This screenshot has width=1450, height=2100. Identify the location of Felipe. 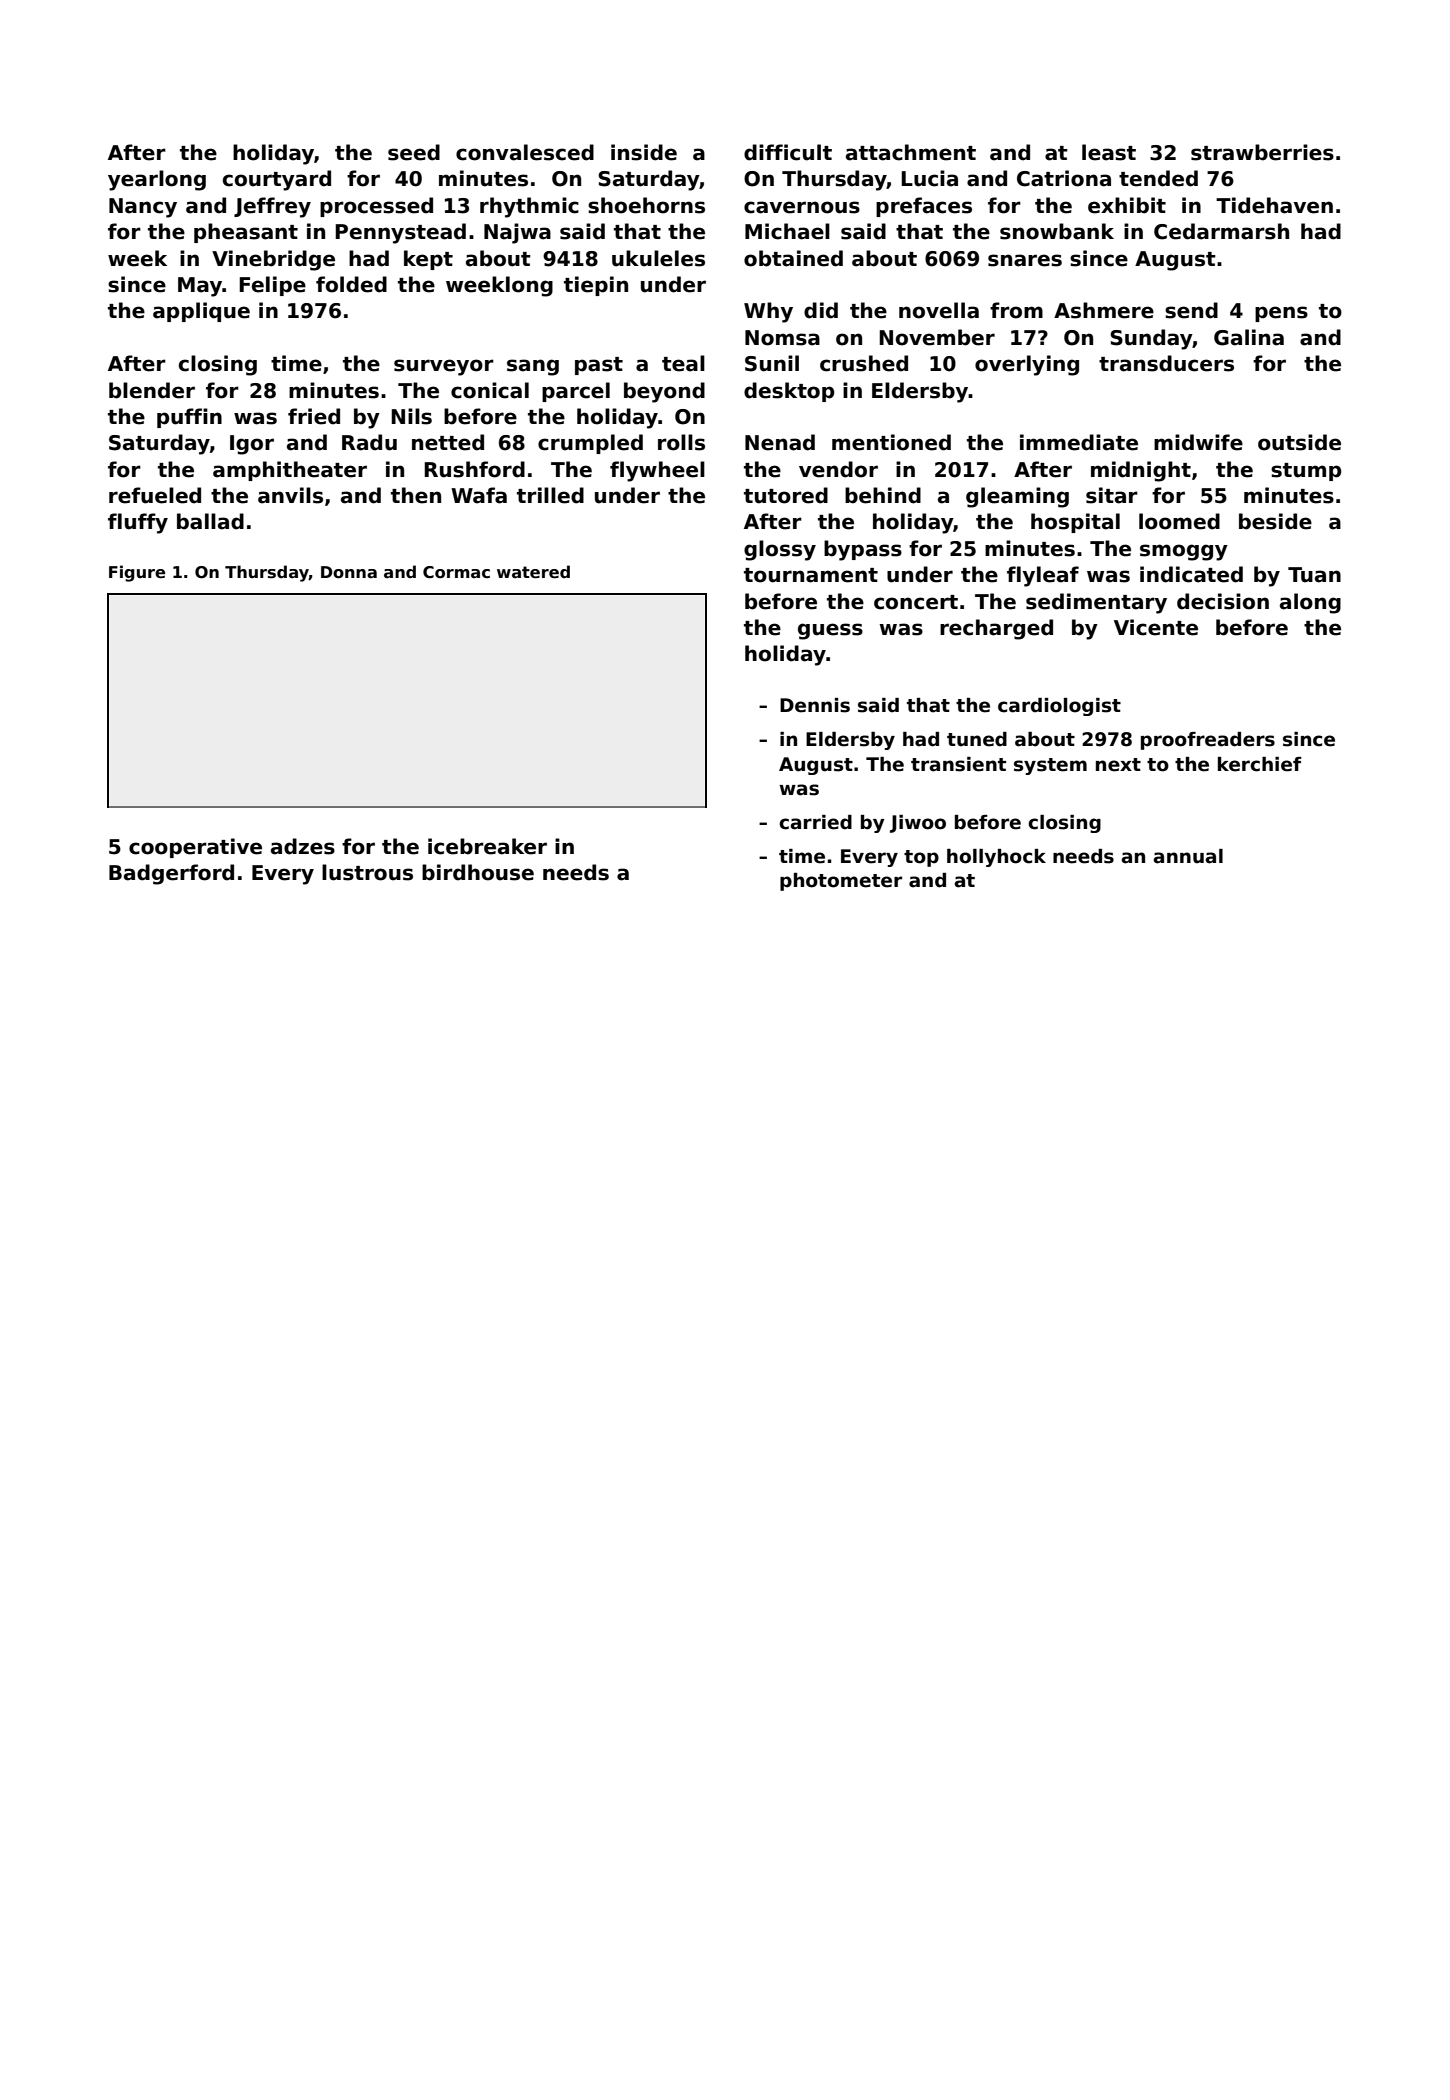
(272, 286).
